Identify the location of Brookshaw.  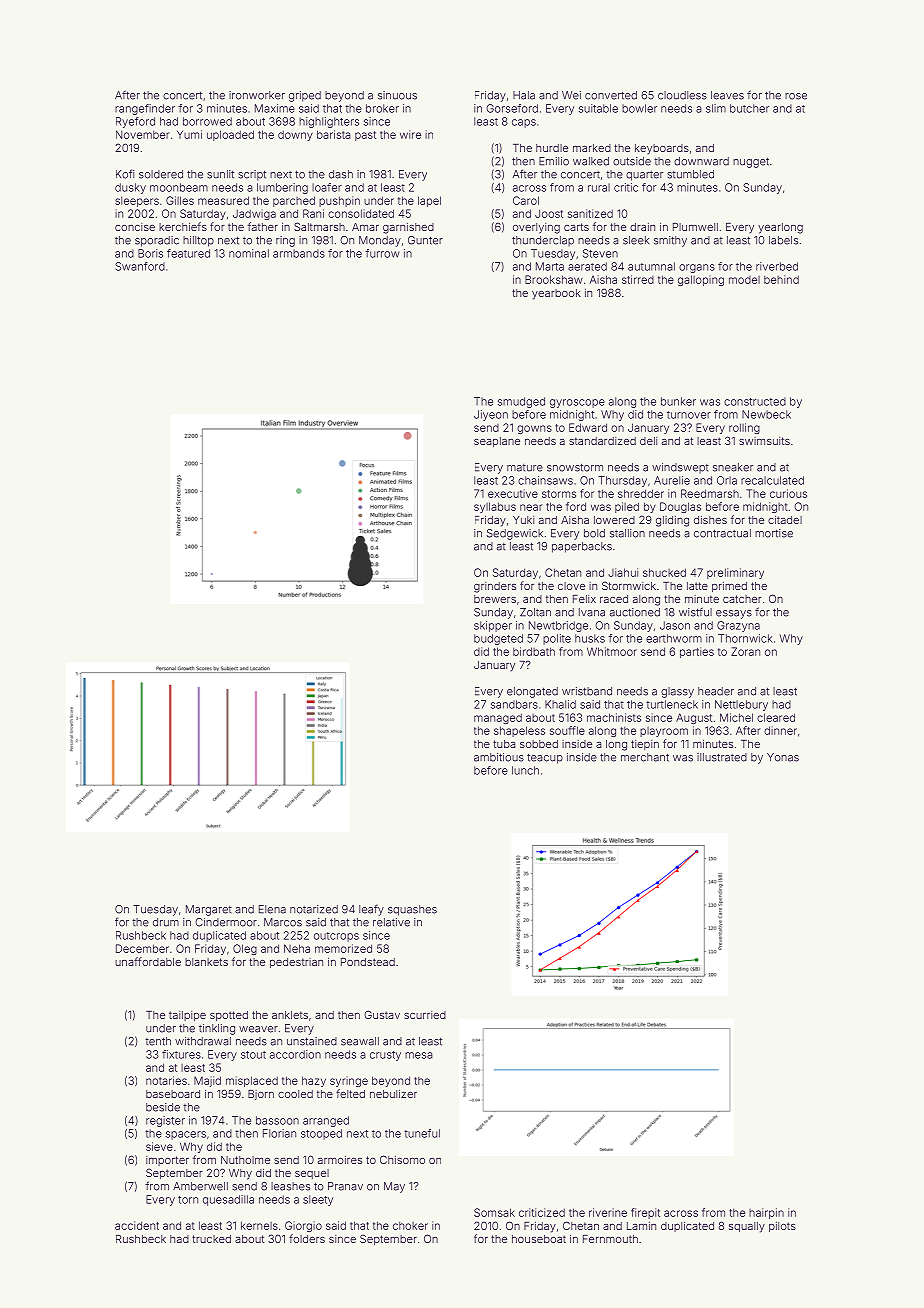
(553, 279).
